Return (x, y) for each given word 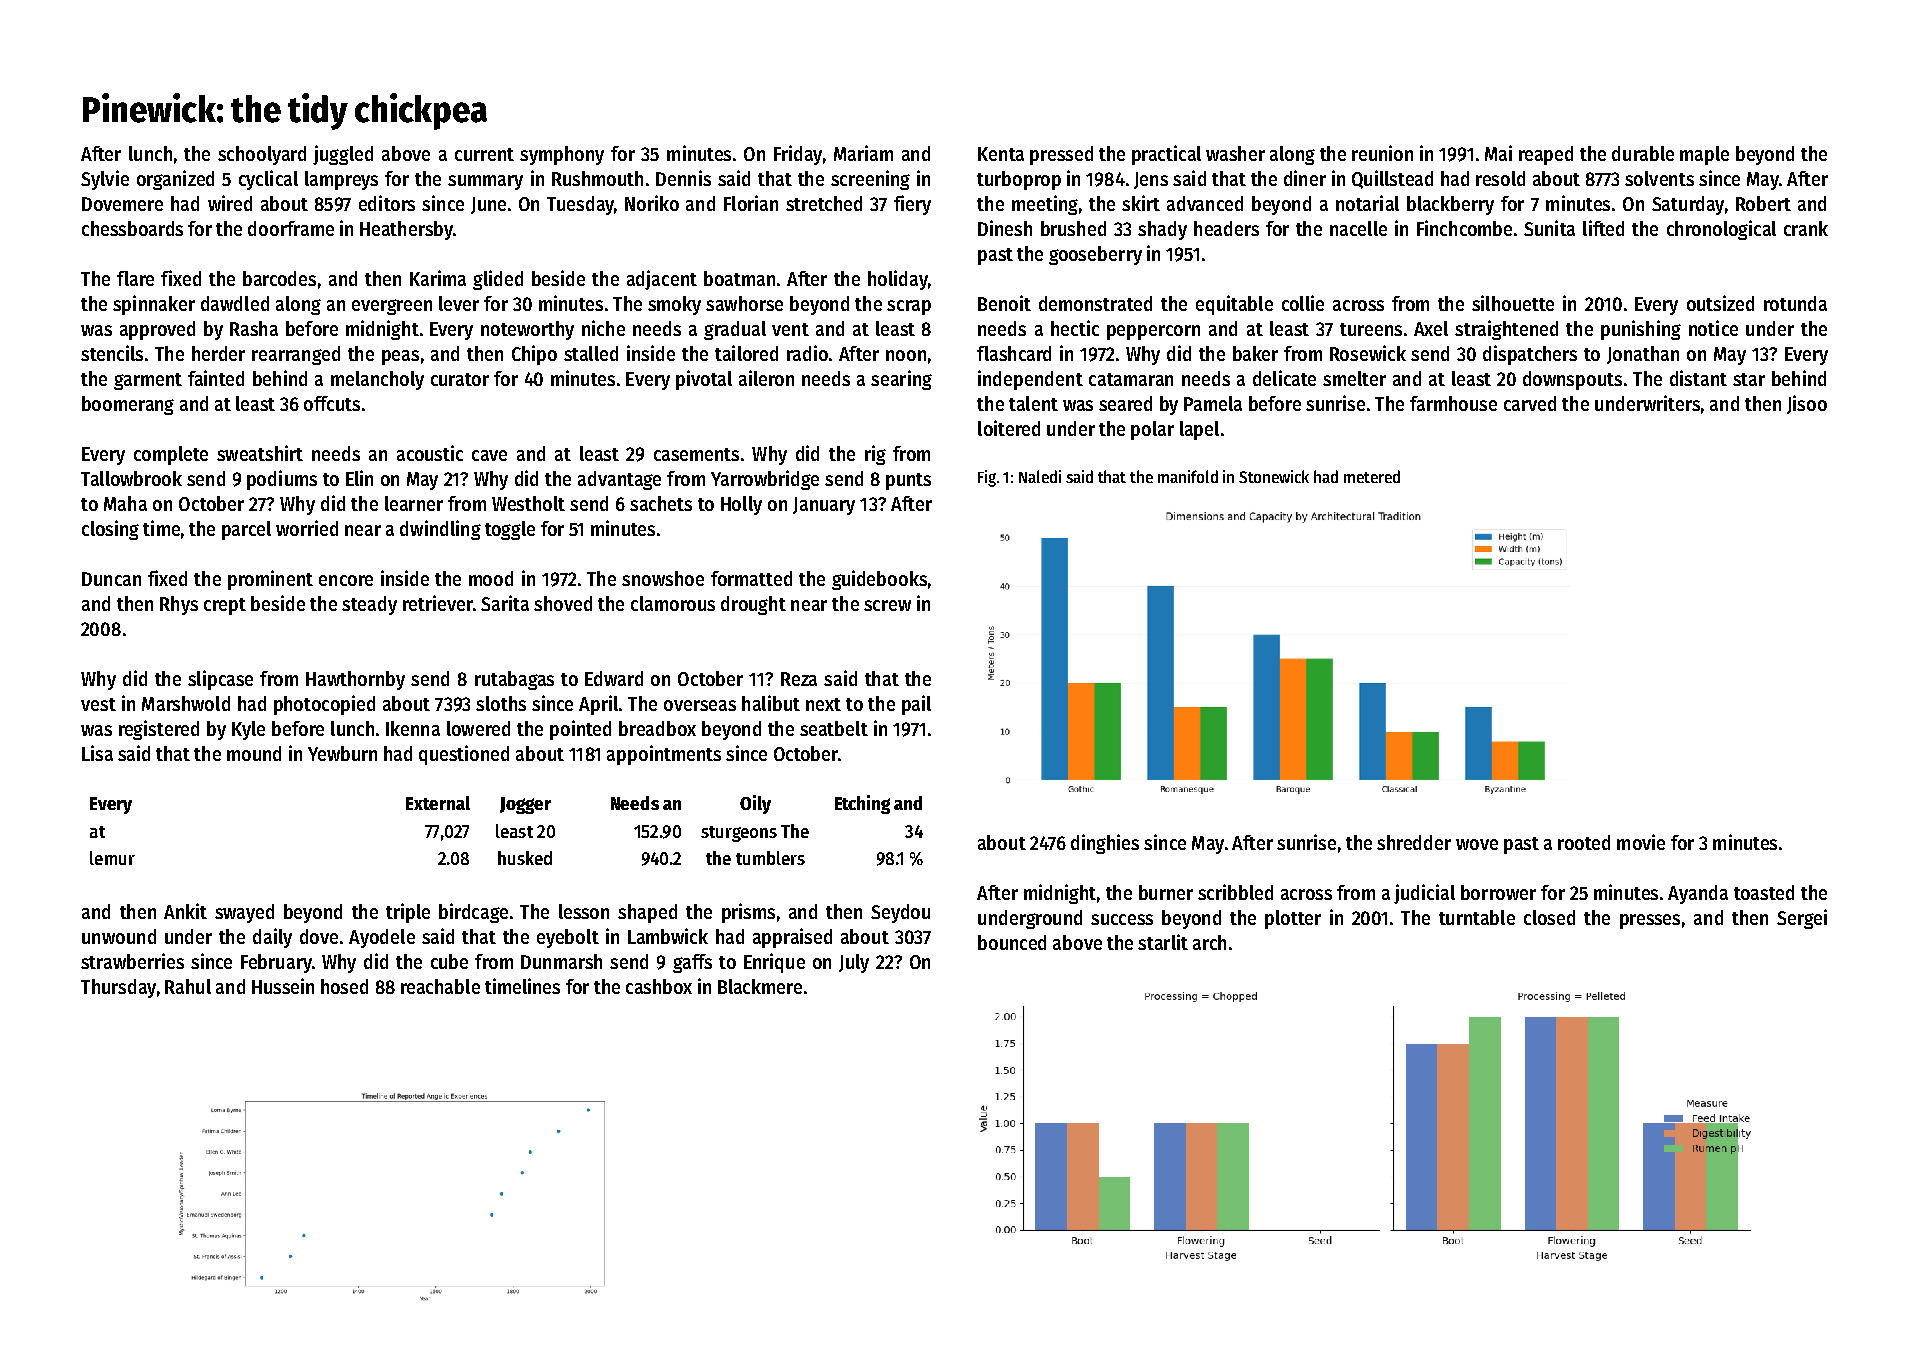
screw (887, 605)
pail (916, 705)
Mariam (863, 153)
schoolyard (262, 155)
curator (460, 379)
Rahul (188, 986)
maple (1704, 155)
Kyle (248, 730)
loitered (1009, 428)
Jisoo (1807, 404)
